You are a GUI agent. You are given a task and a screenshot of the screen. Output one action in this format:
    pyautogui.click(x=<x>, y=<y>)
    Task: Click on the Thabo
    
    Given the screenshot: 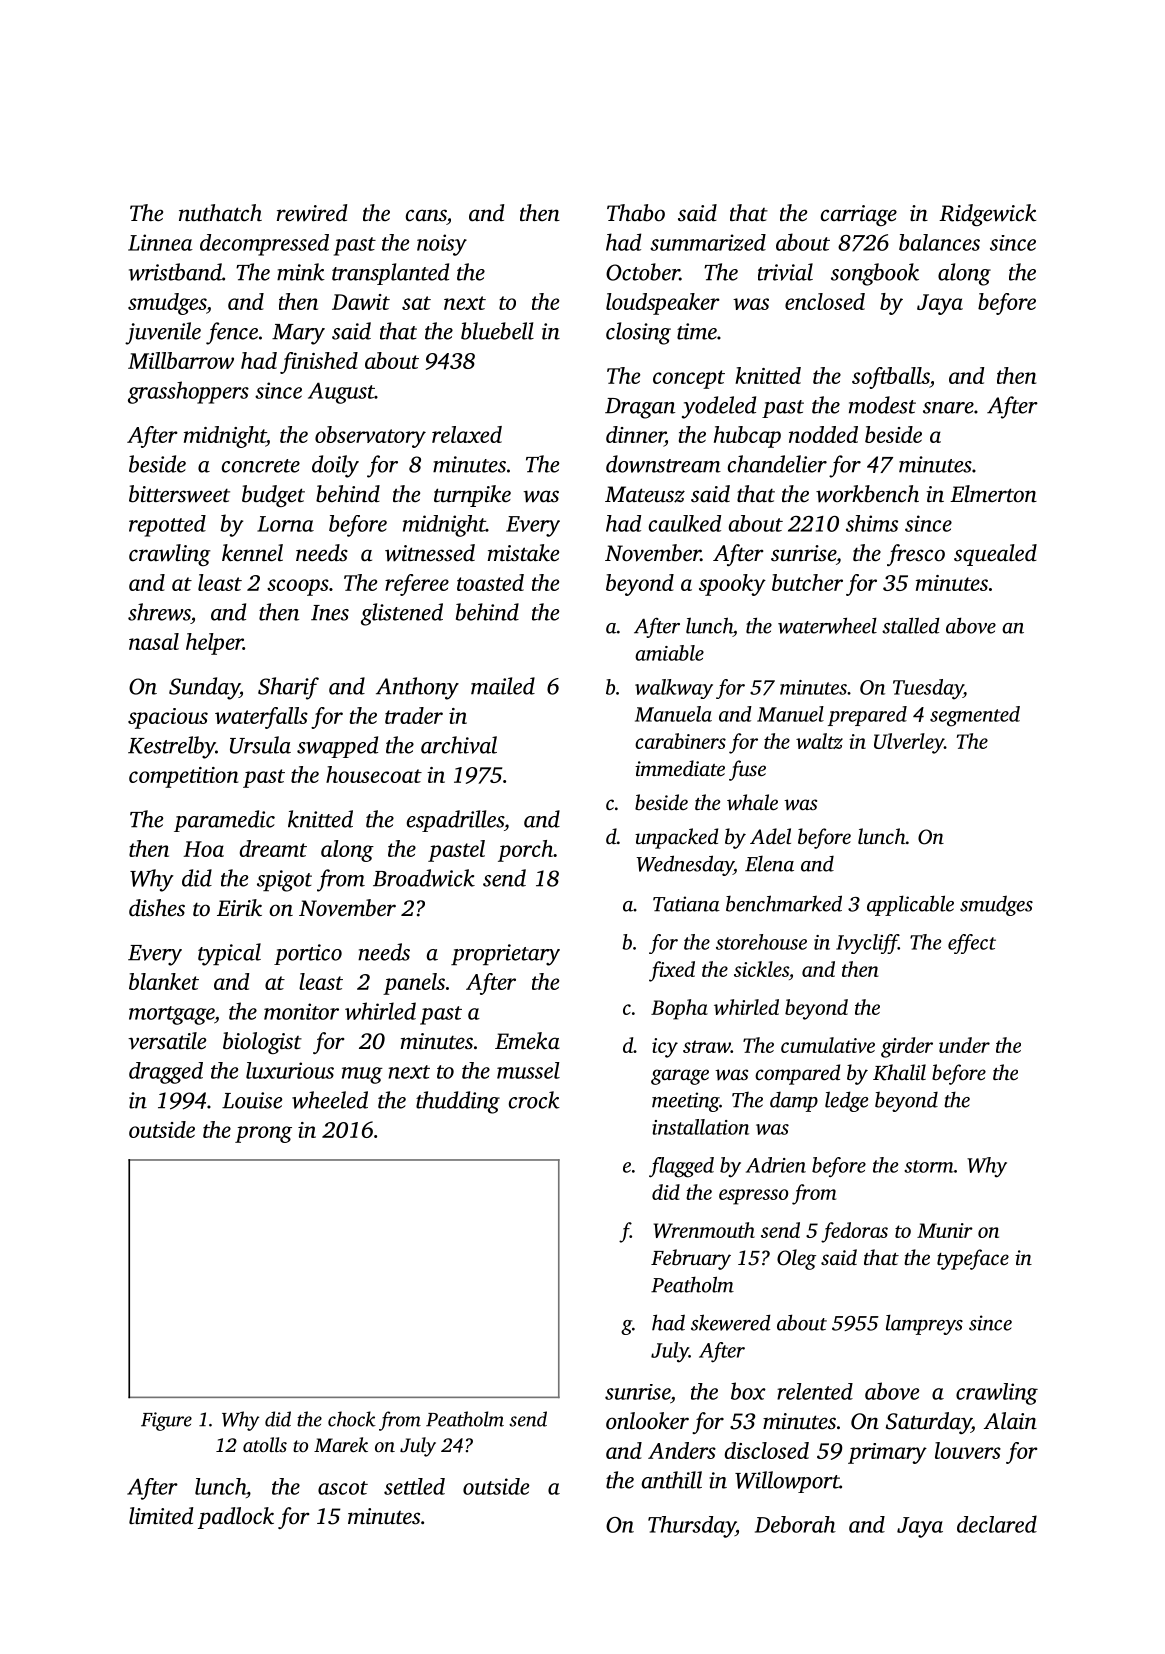 What is the action you would take?
    pyautogui.click(x=636, y=213)
